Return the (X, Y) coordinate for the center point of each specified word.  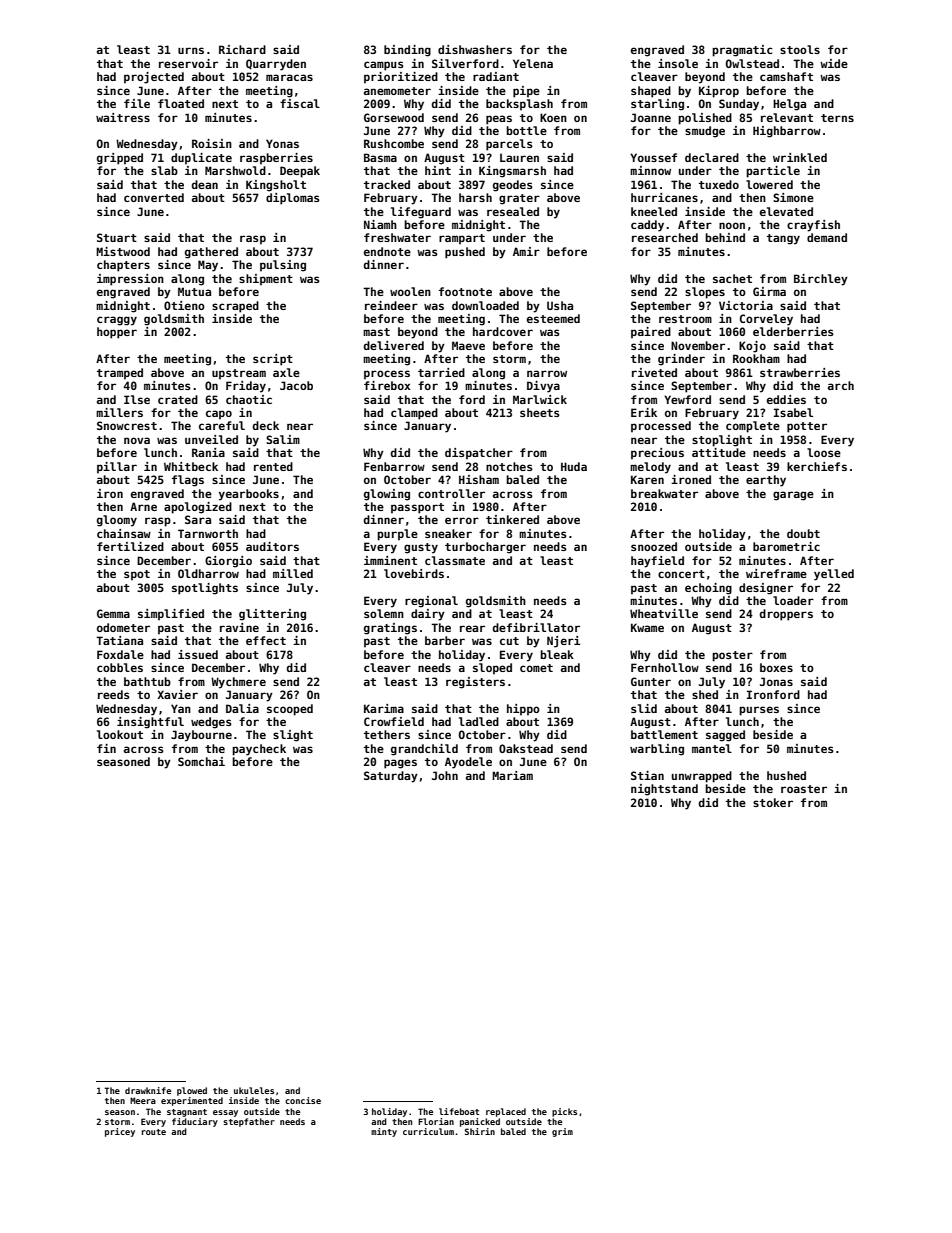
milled (293, 573)
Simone (793, 197)
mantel (712, 748)
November (698, 345)
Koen (553, 117)
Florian (436, 1121)
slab (164, 170)
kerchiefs (817, 466)
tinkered (512, 519)
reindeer (391, 305)
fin (106, 748)
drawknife (148, 1090)
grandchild (424, 750)
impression (130, 280)
